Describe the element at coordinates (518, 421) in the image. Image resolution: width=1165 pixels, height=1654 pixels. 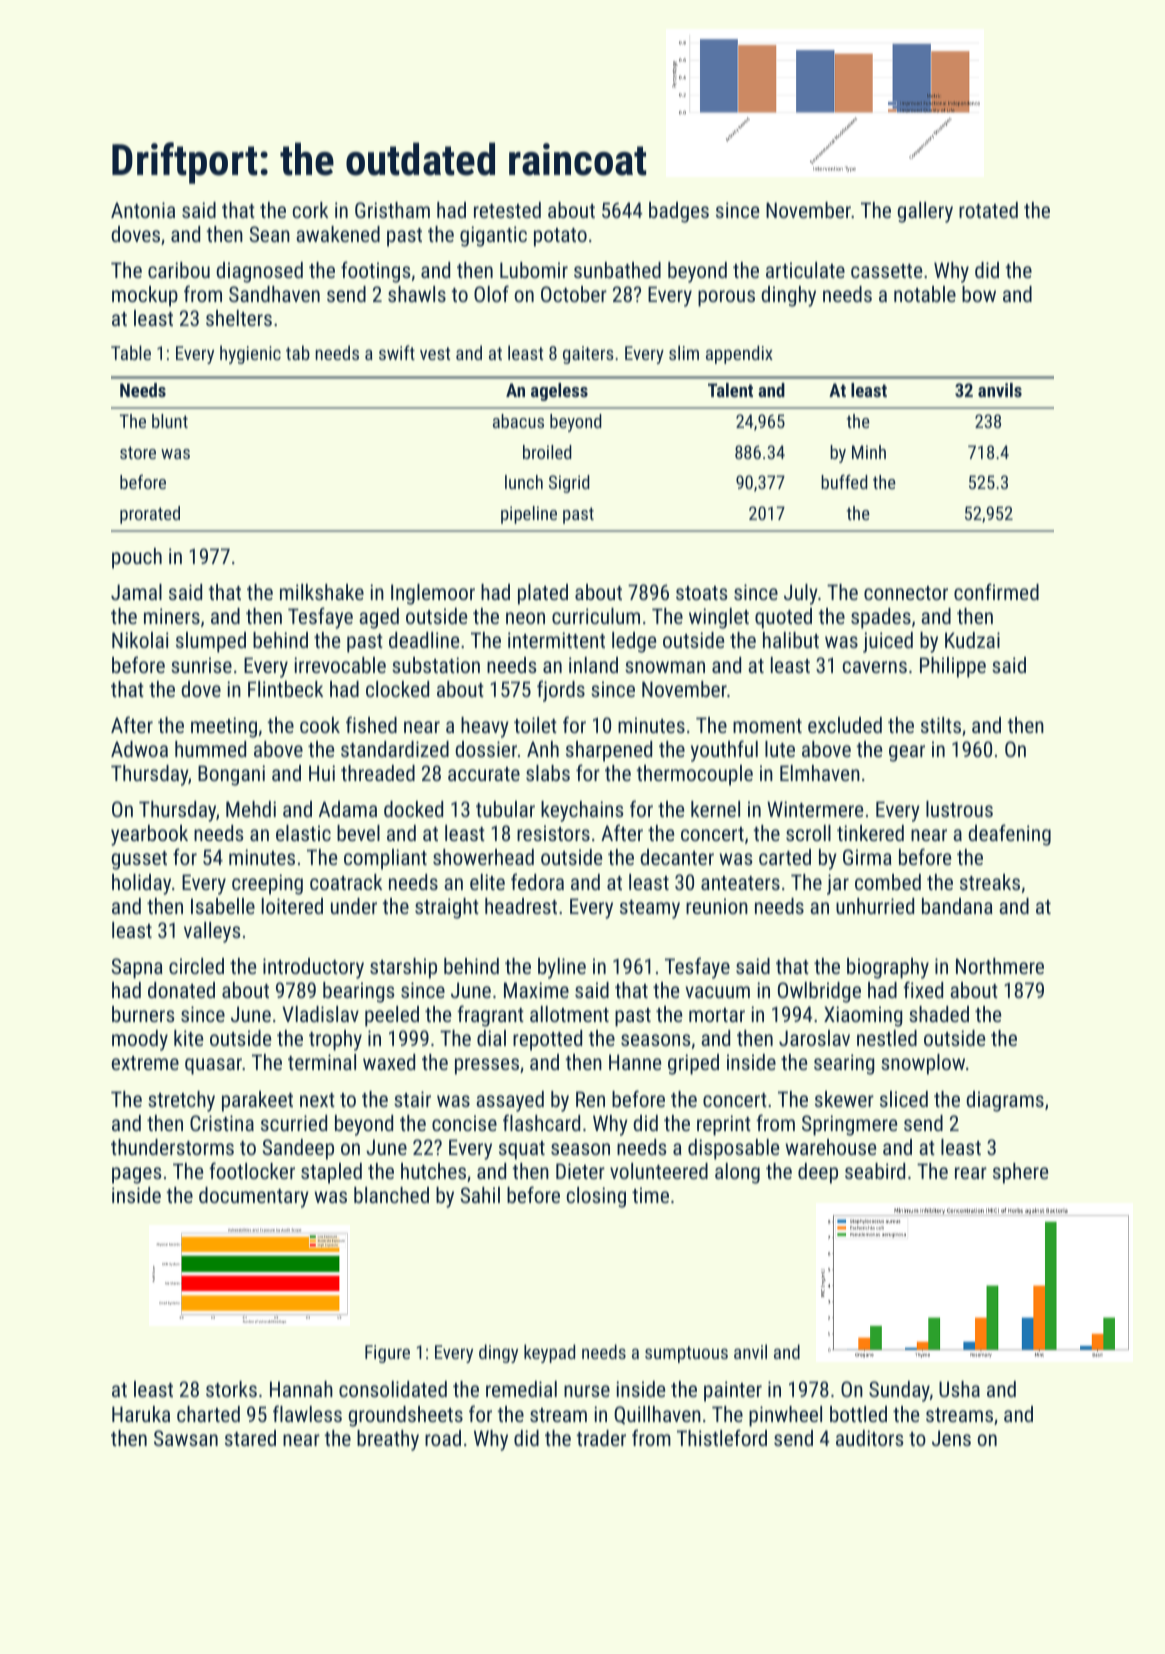
I see `abacus` at that location.
